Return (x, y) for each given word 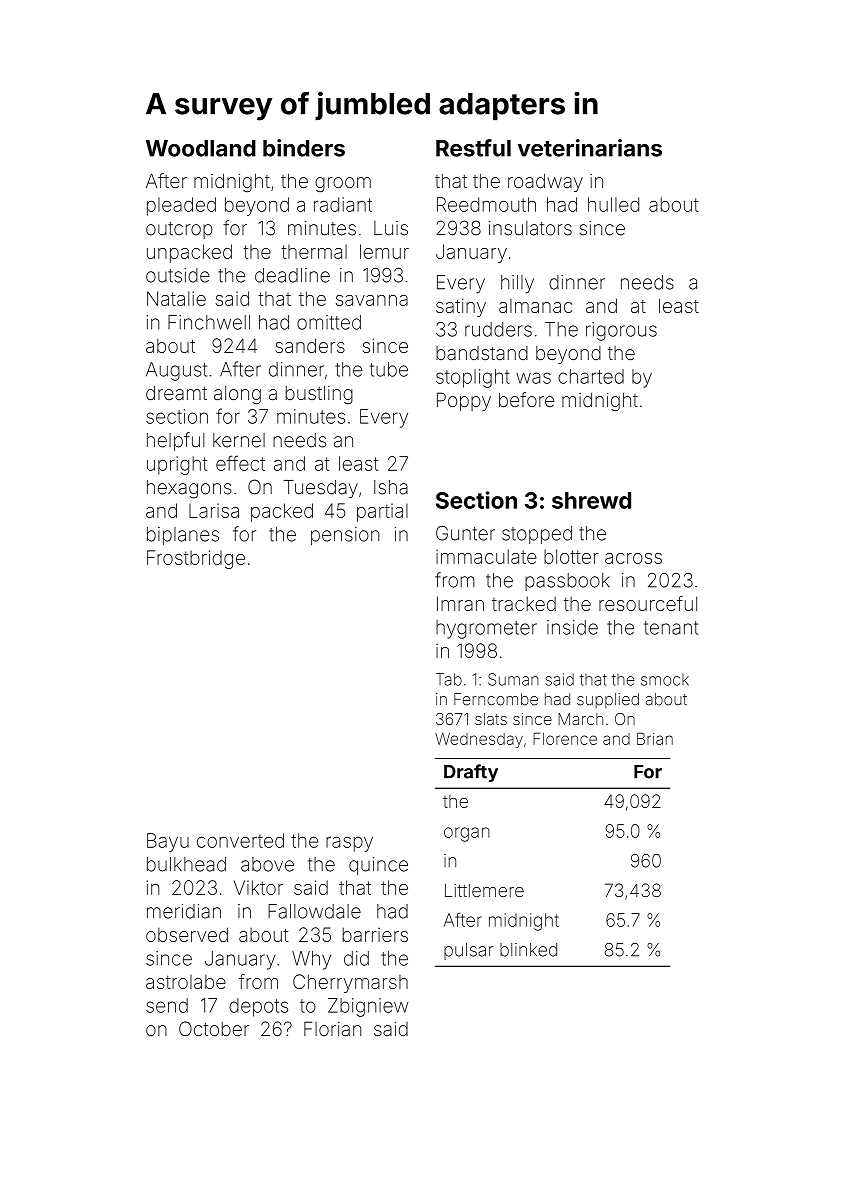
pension (345, 536)
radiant (343, 204)
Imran (460, 603)
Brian (655, 739)
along (237, 395)
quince (378, 866)
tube (389, 369)
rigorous (621, 331)
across (633, 558)
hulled (613, 204)
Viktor (258, 887)
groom (343, 184)
